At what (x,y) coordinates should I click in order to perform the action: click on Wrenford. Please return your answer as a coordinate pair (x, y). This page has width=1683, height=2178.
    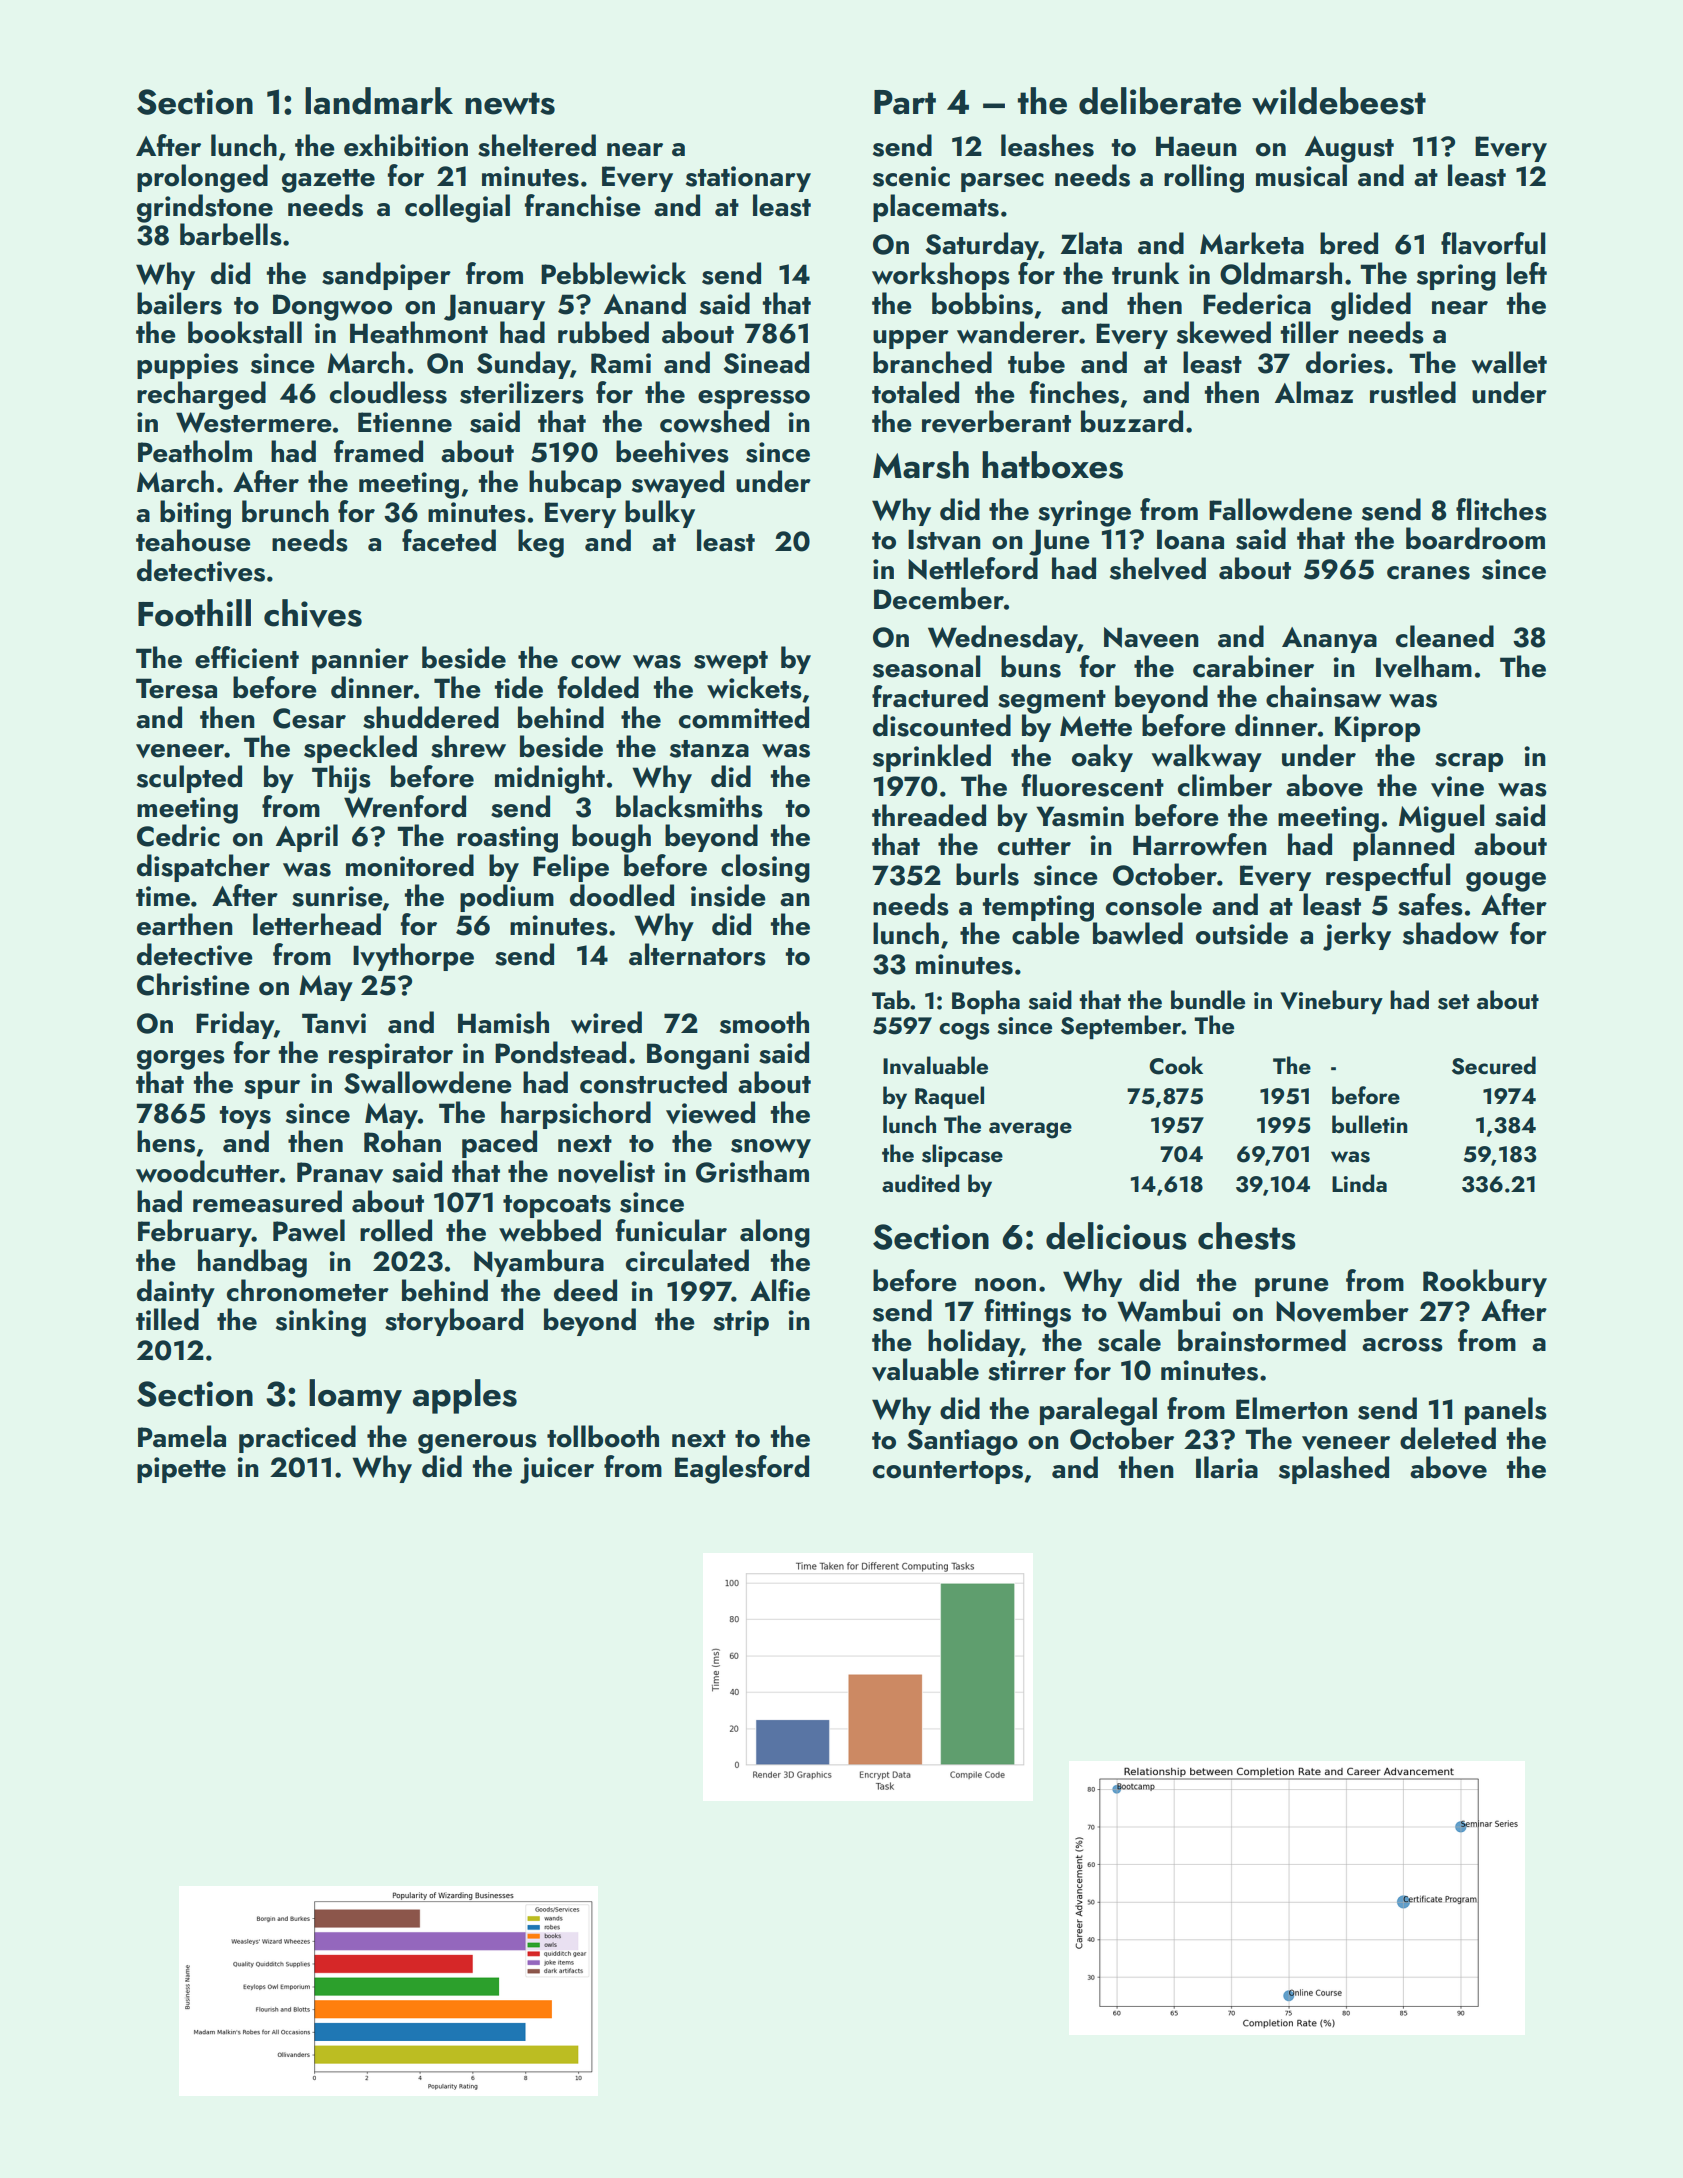
    Looking at the image, I should click on (405, 806).
